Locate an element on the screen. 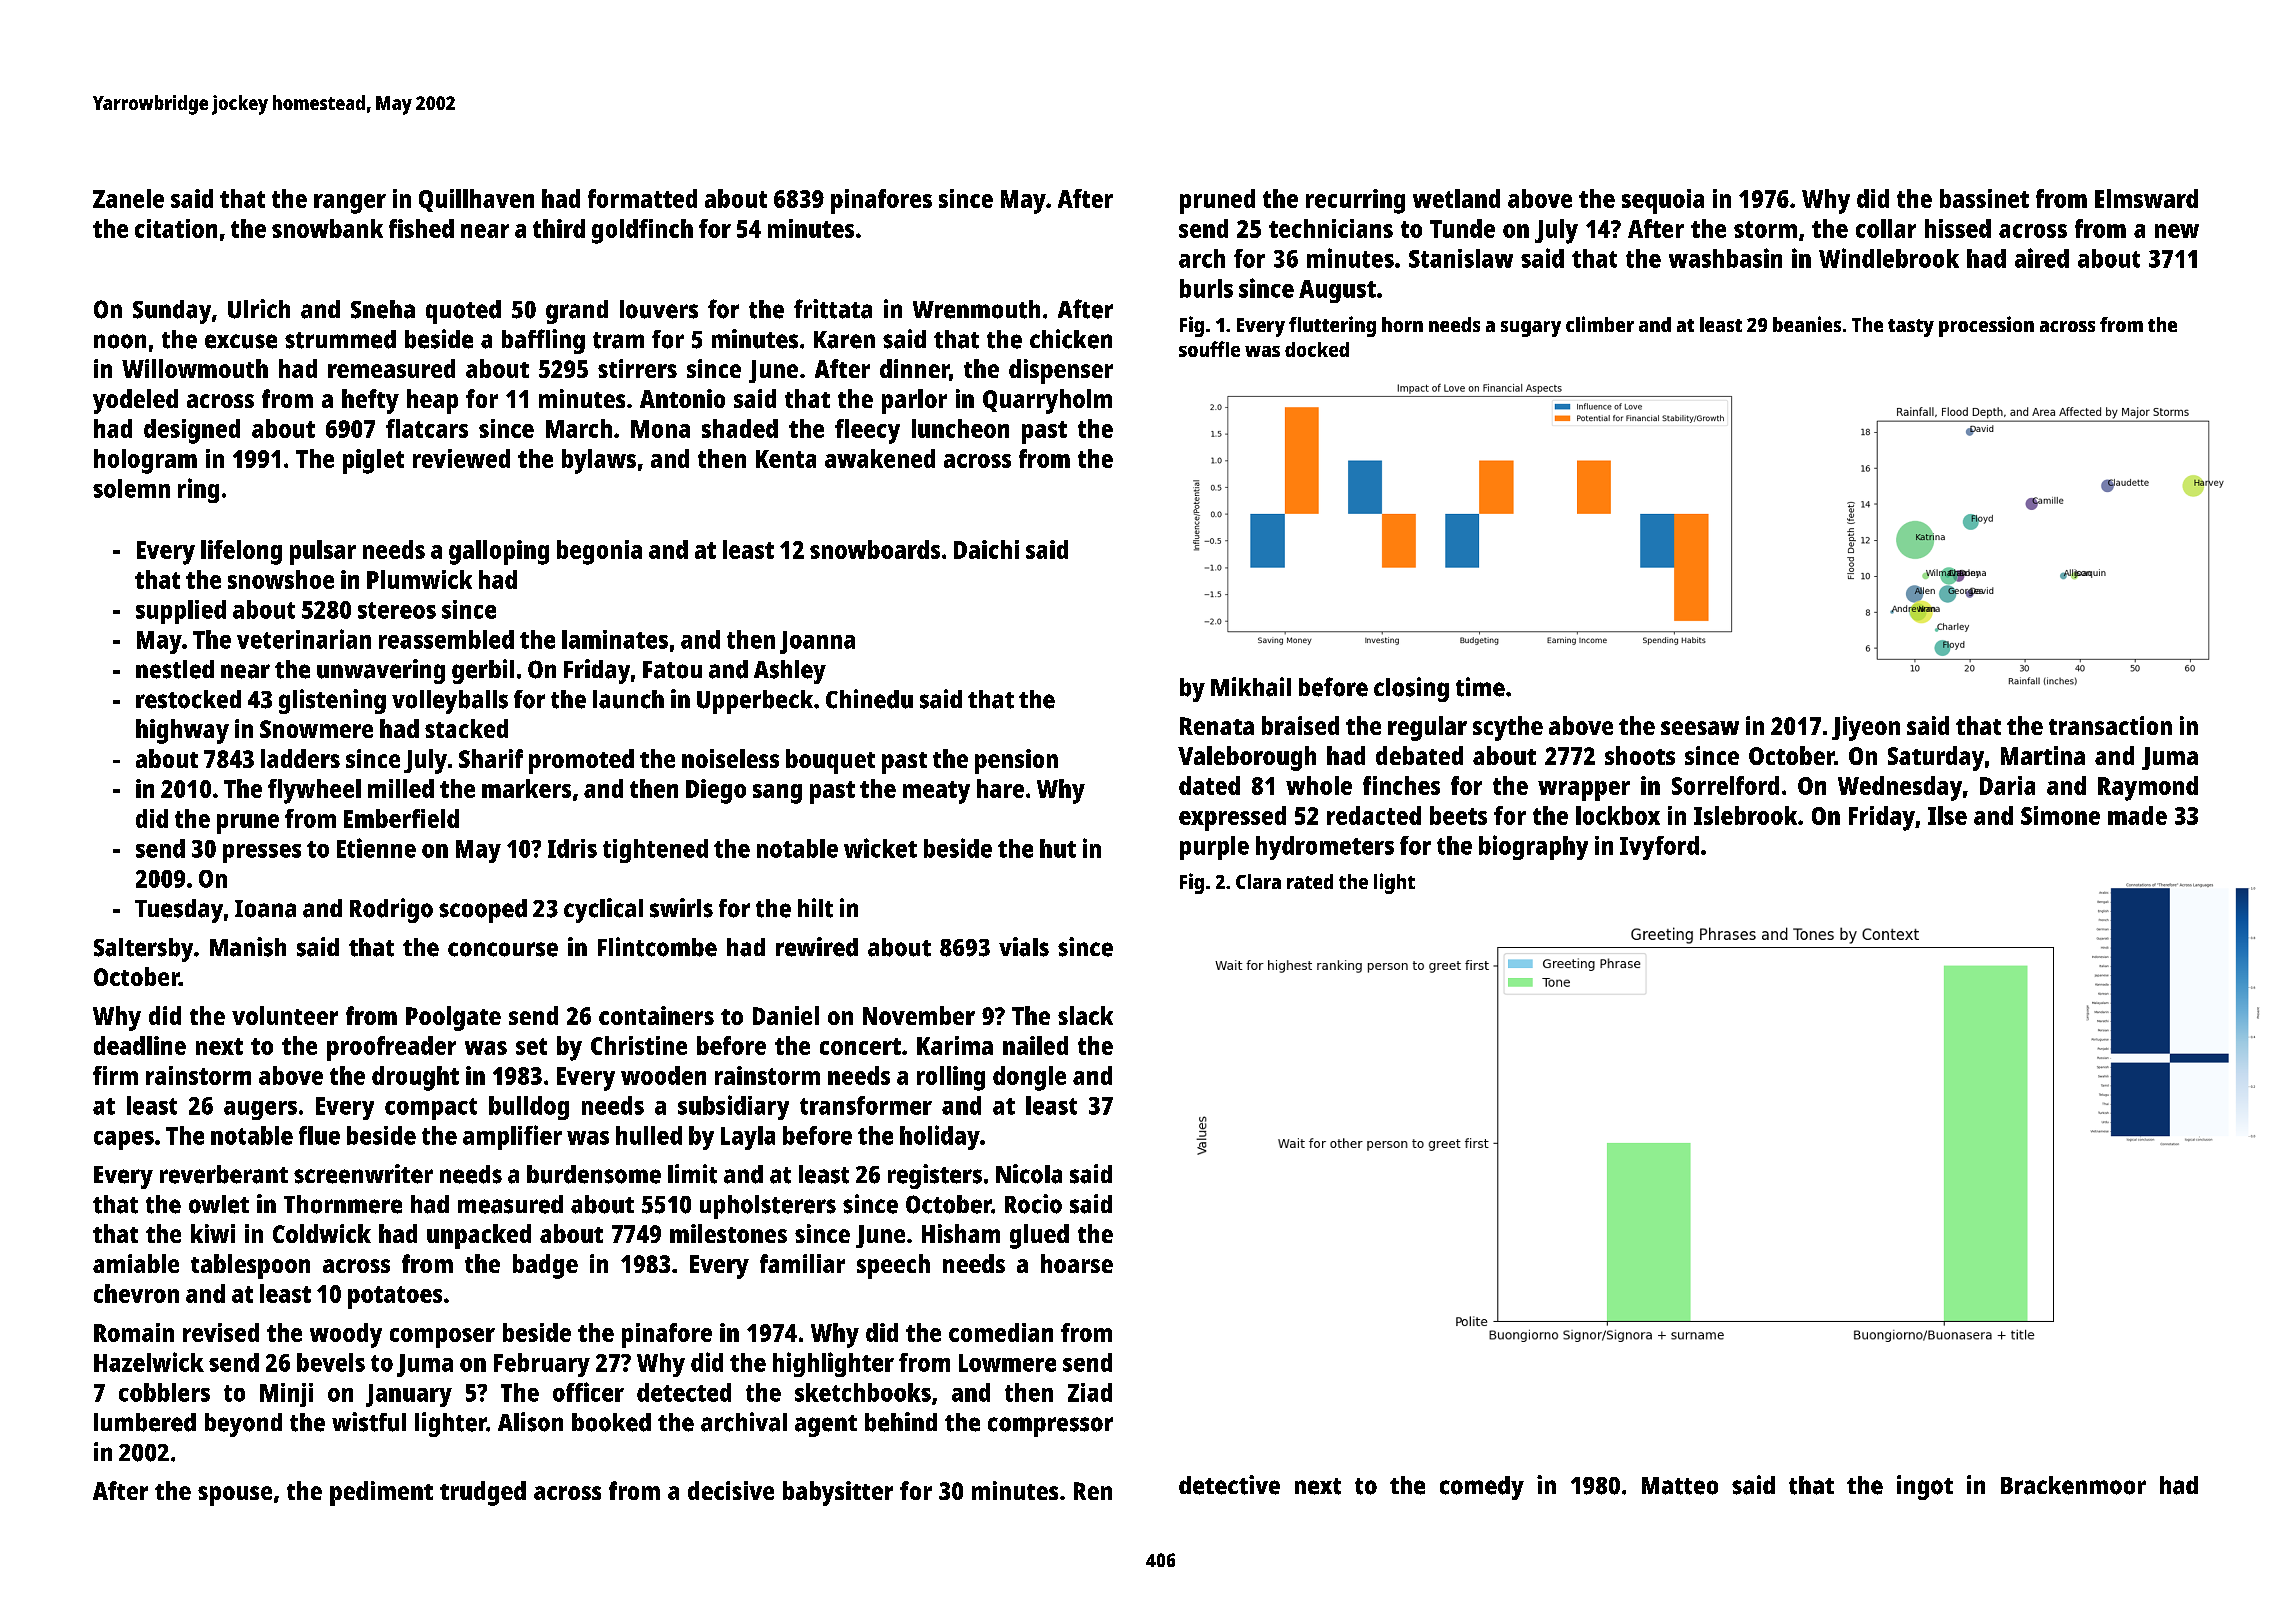 This screenshot has height=1620, width=2292. transaction is located at coordinates (2110, 725).
